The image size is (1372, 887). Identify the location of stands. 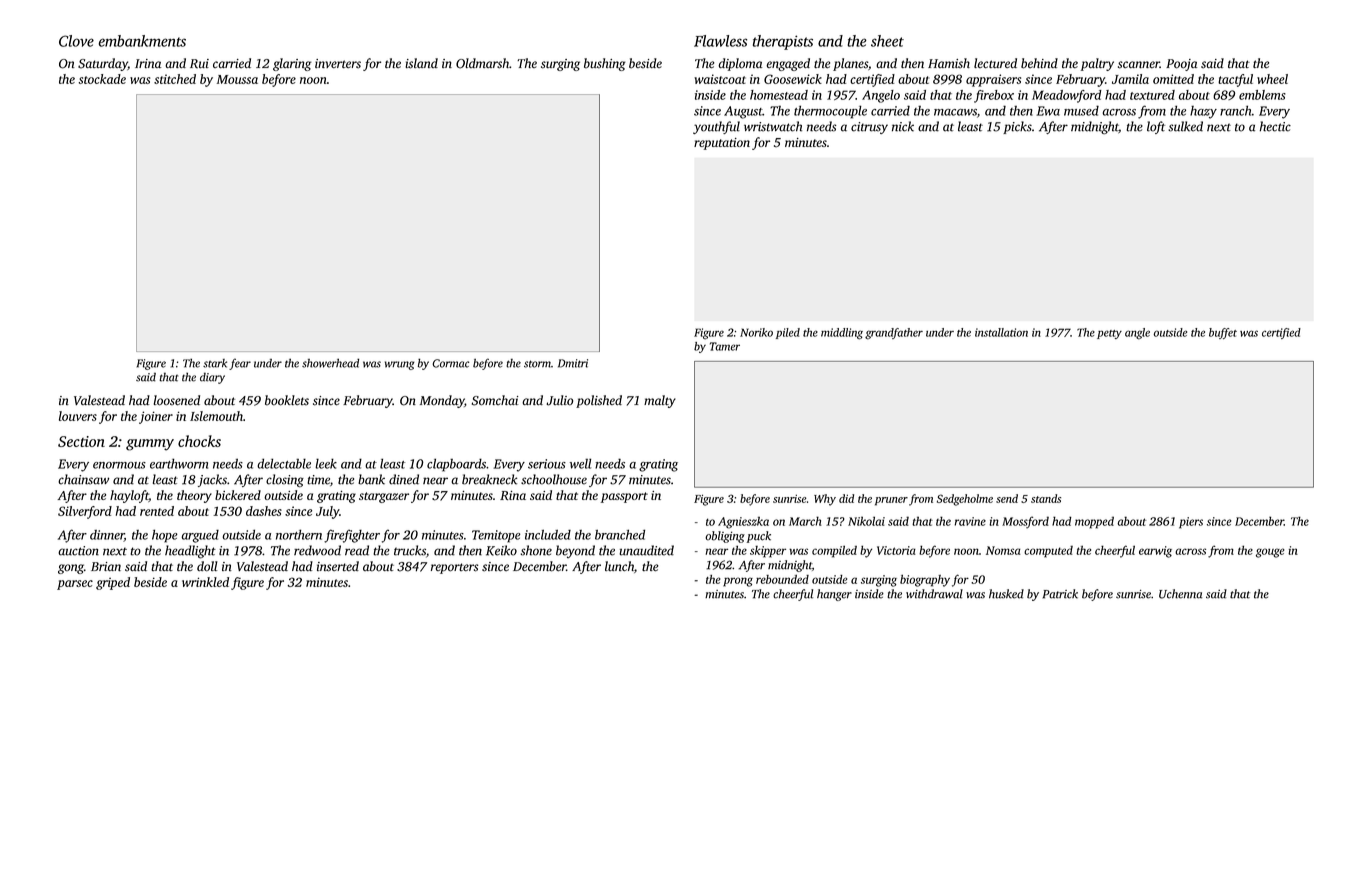
(1046, 498).
